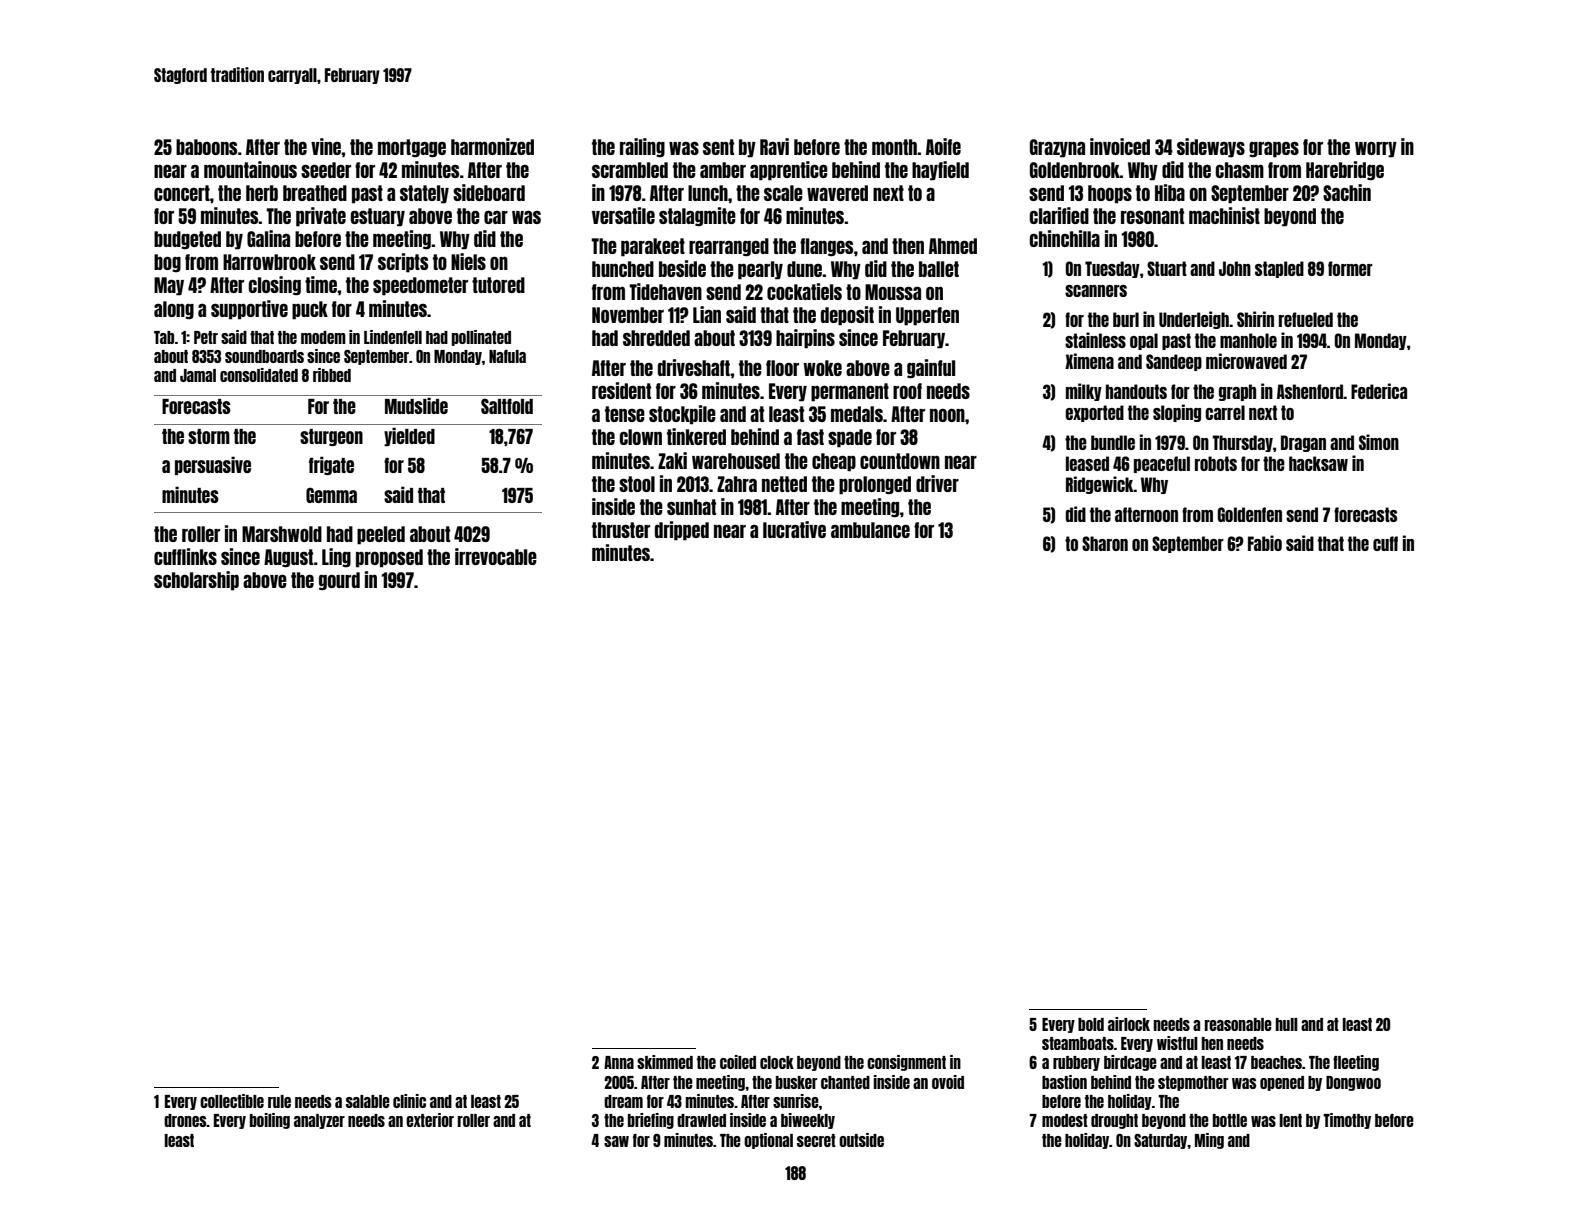 This screenshot has height=1214, width=1571. Describe the element at coordinates (1249, 514) in the screenshot. I see `Goldenfen` at that location.
